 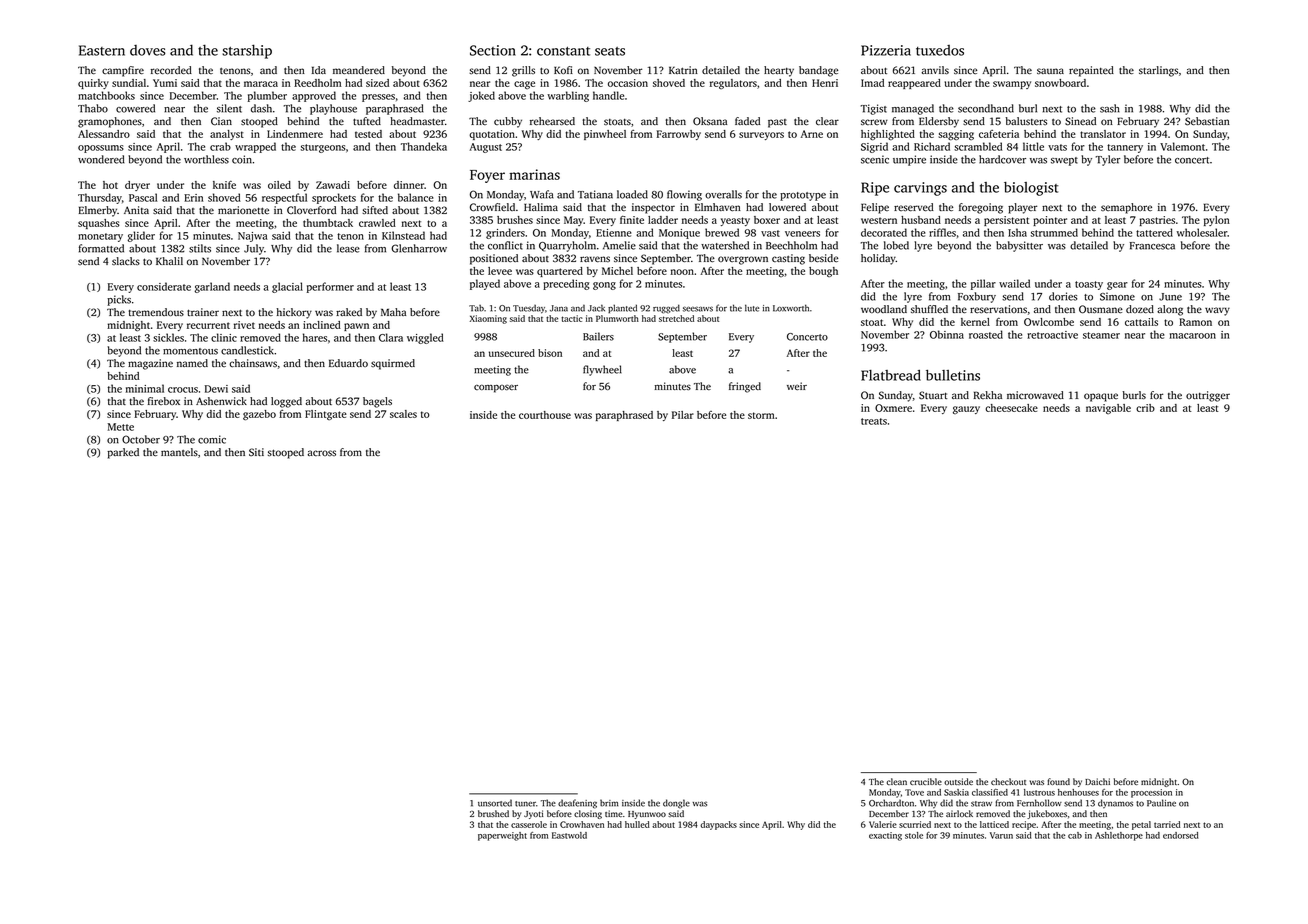 I want to click on endorsed, so click(x=1180, y=835).
